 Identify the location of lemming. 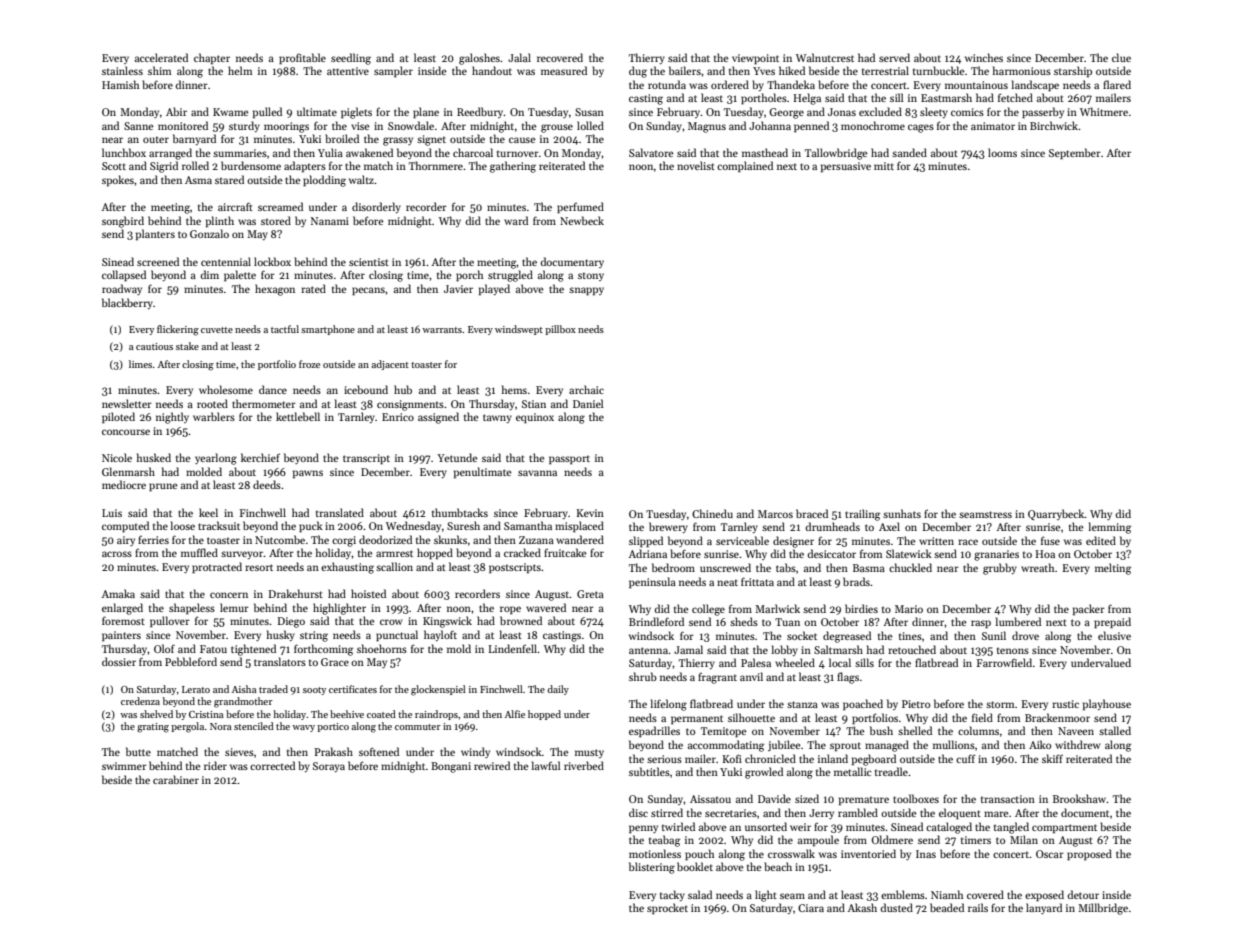
(1110, 528).
